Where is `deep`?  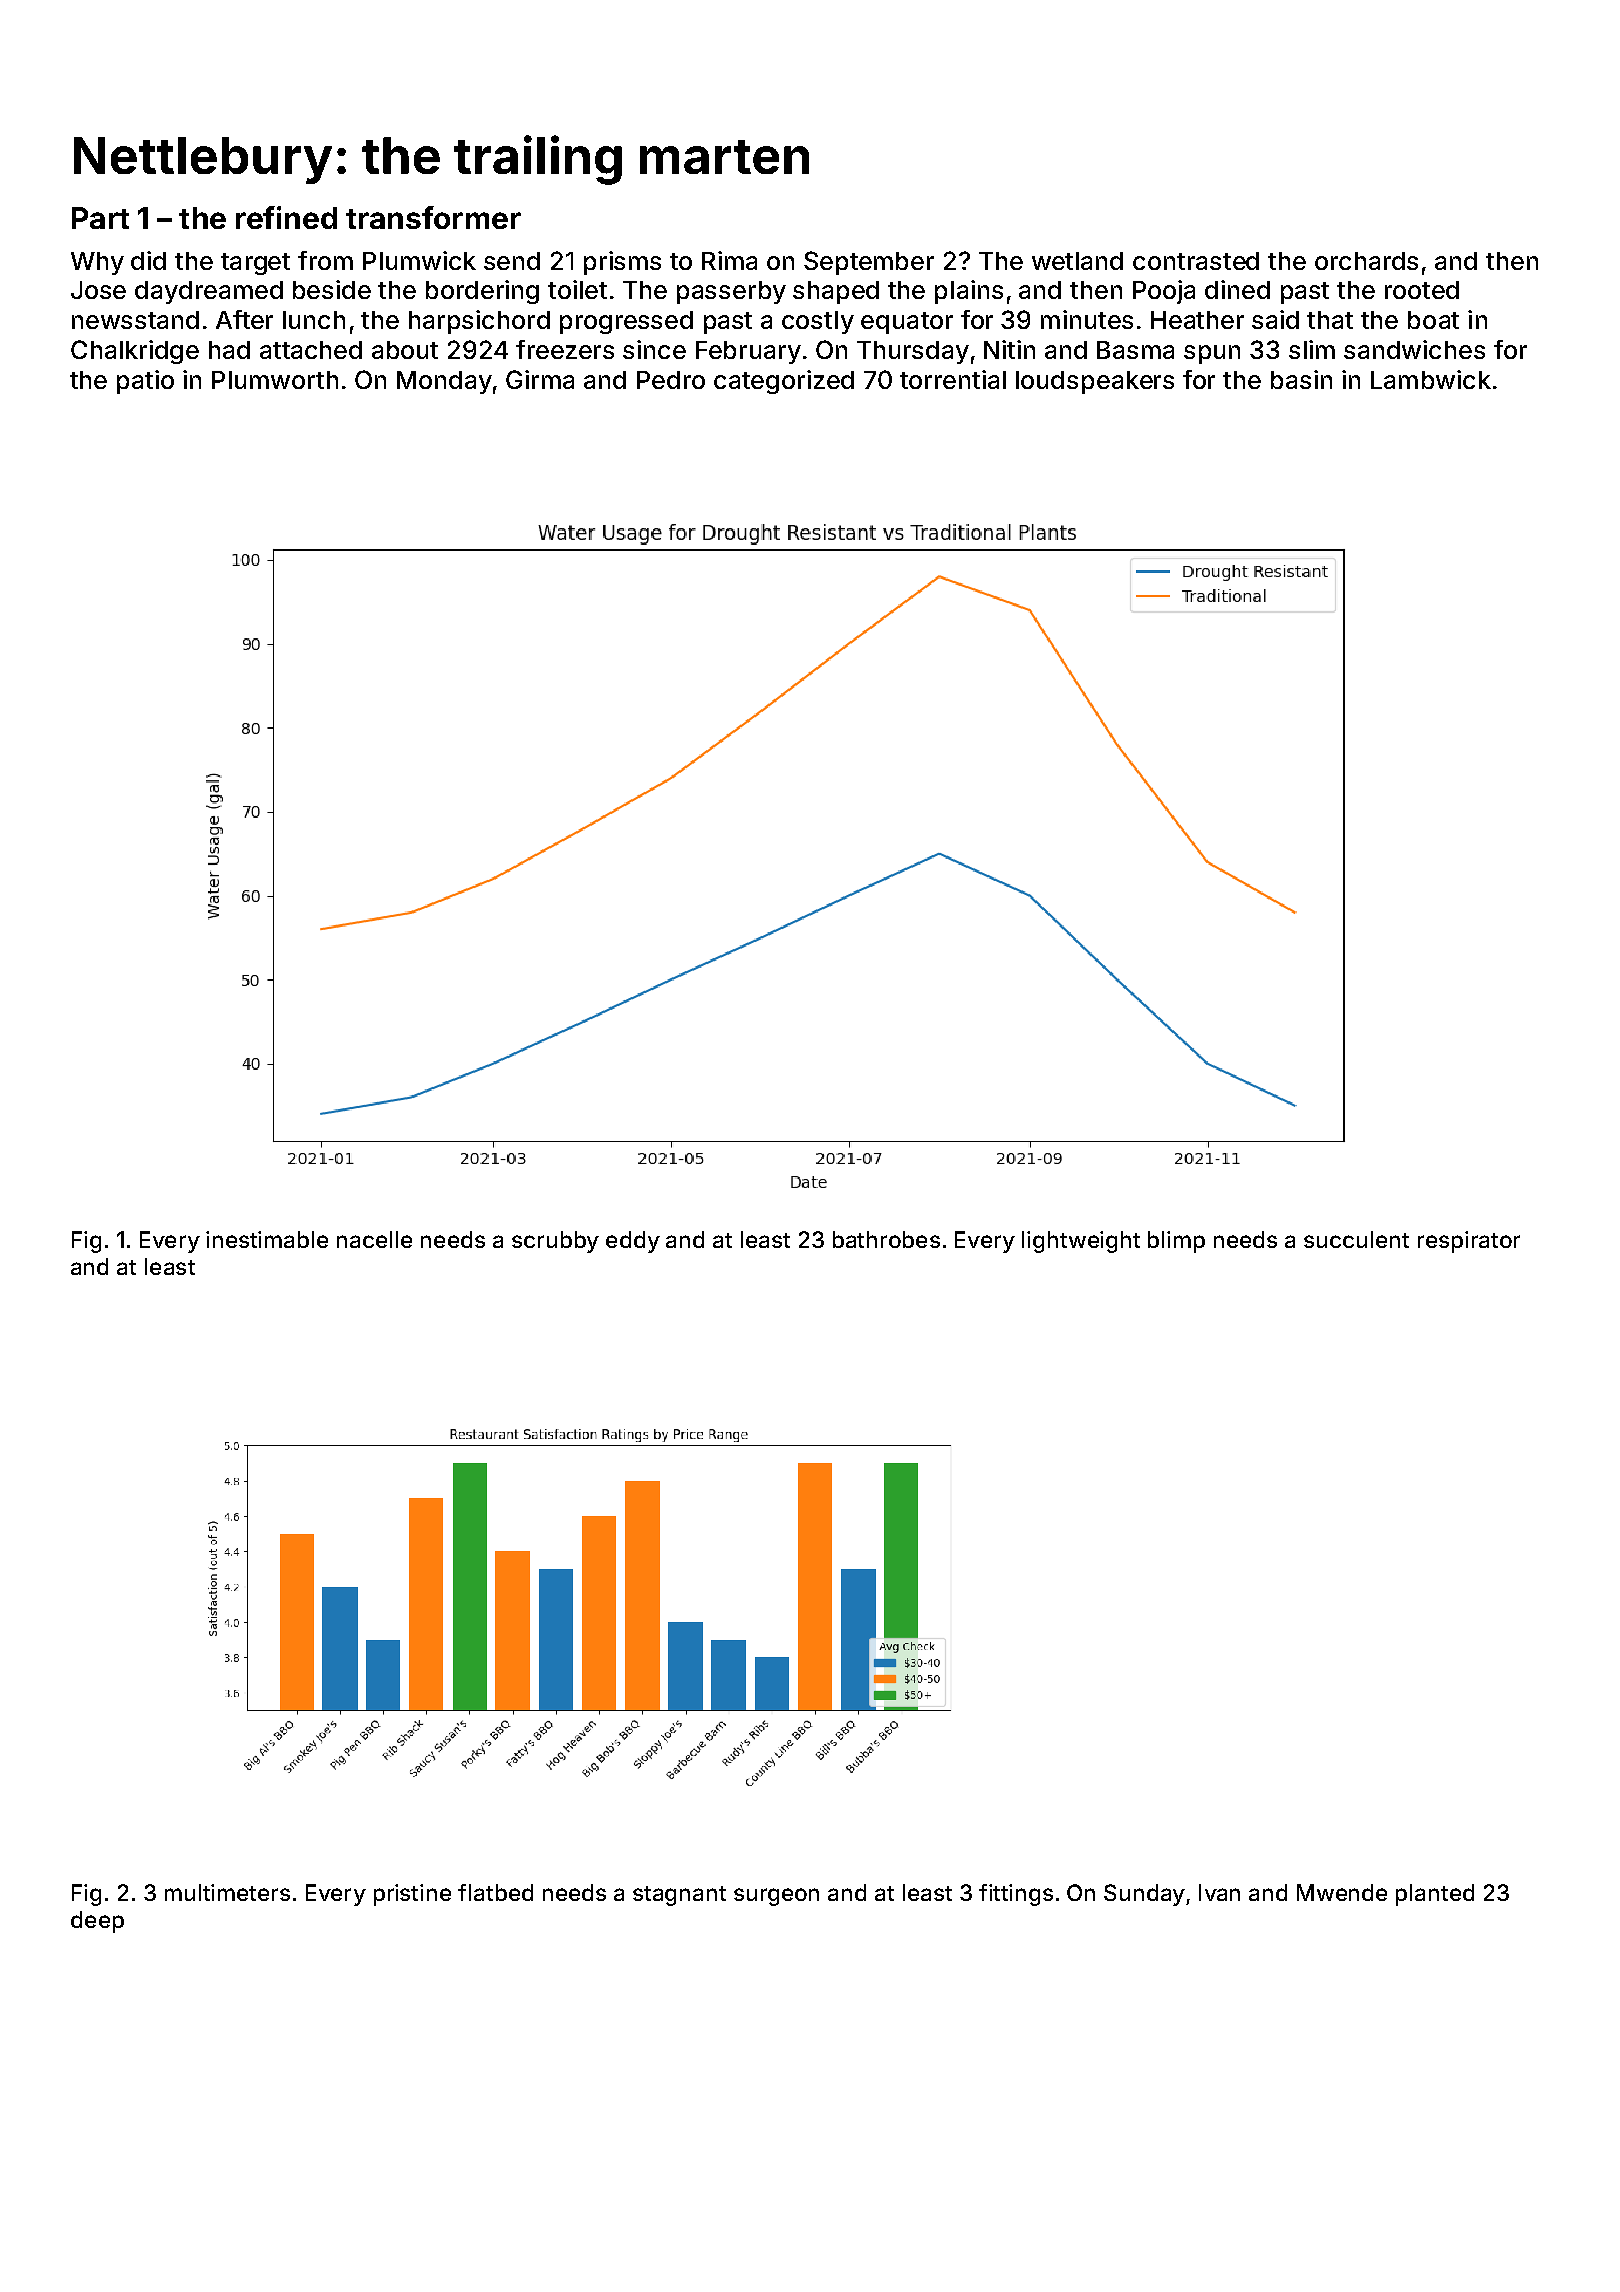 deep is located at coordinates (97, 1922).
